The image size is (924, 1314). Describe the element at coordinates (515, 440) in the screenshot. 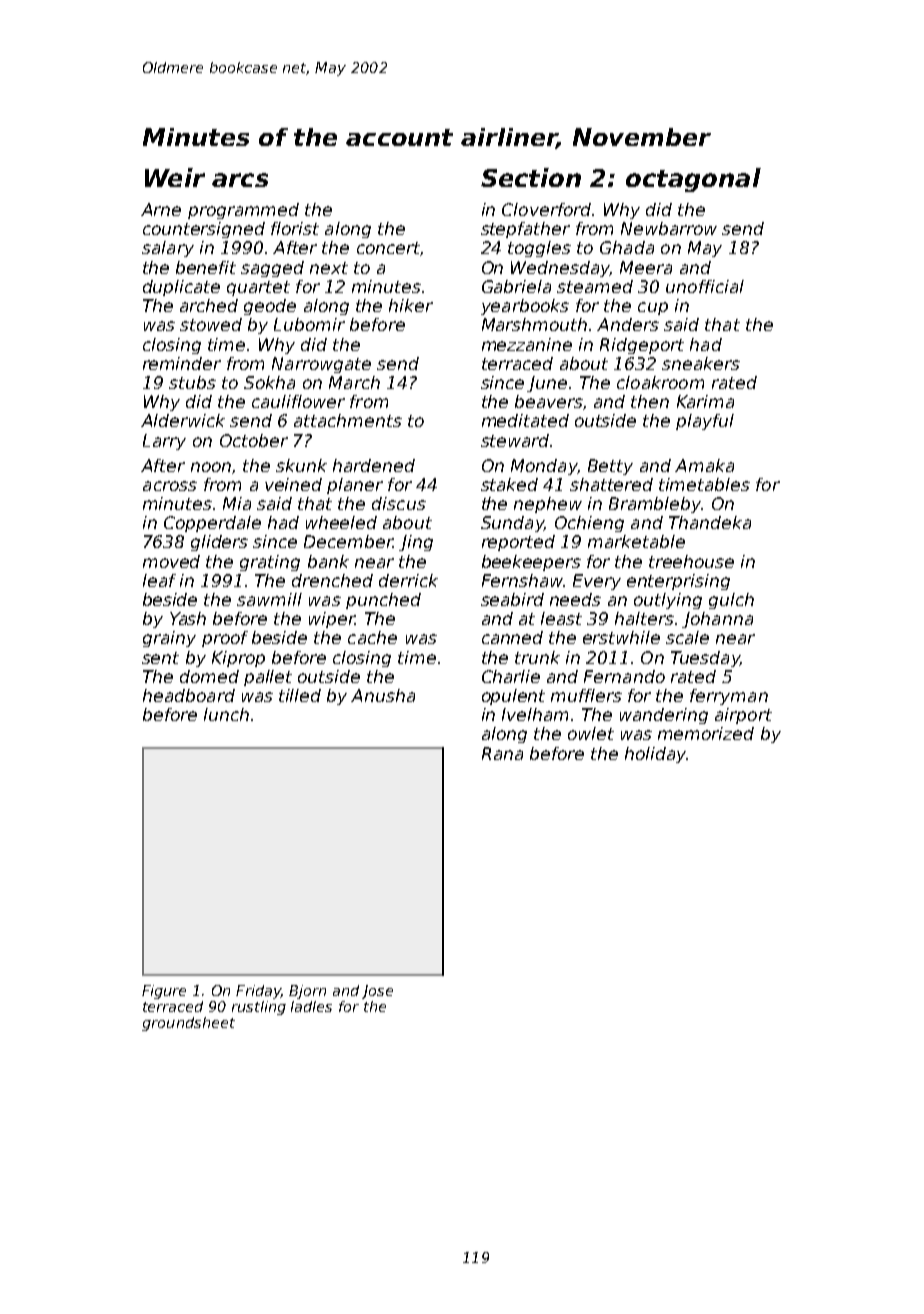

I see `steward` at that location.
